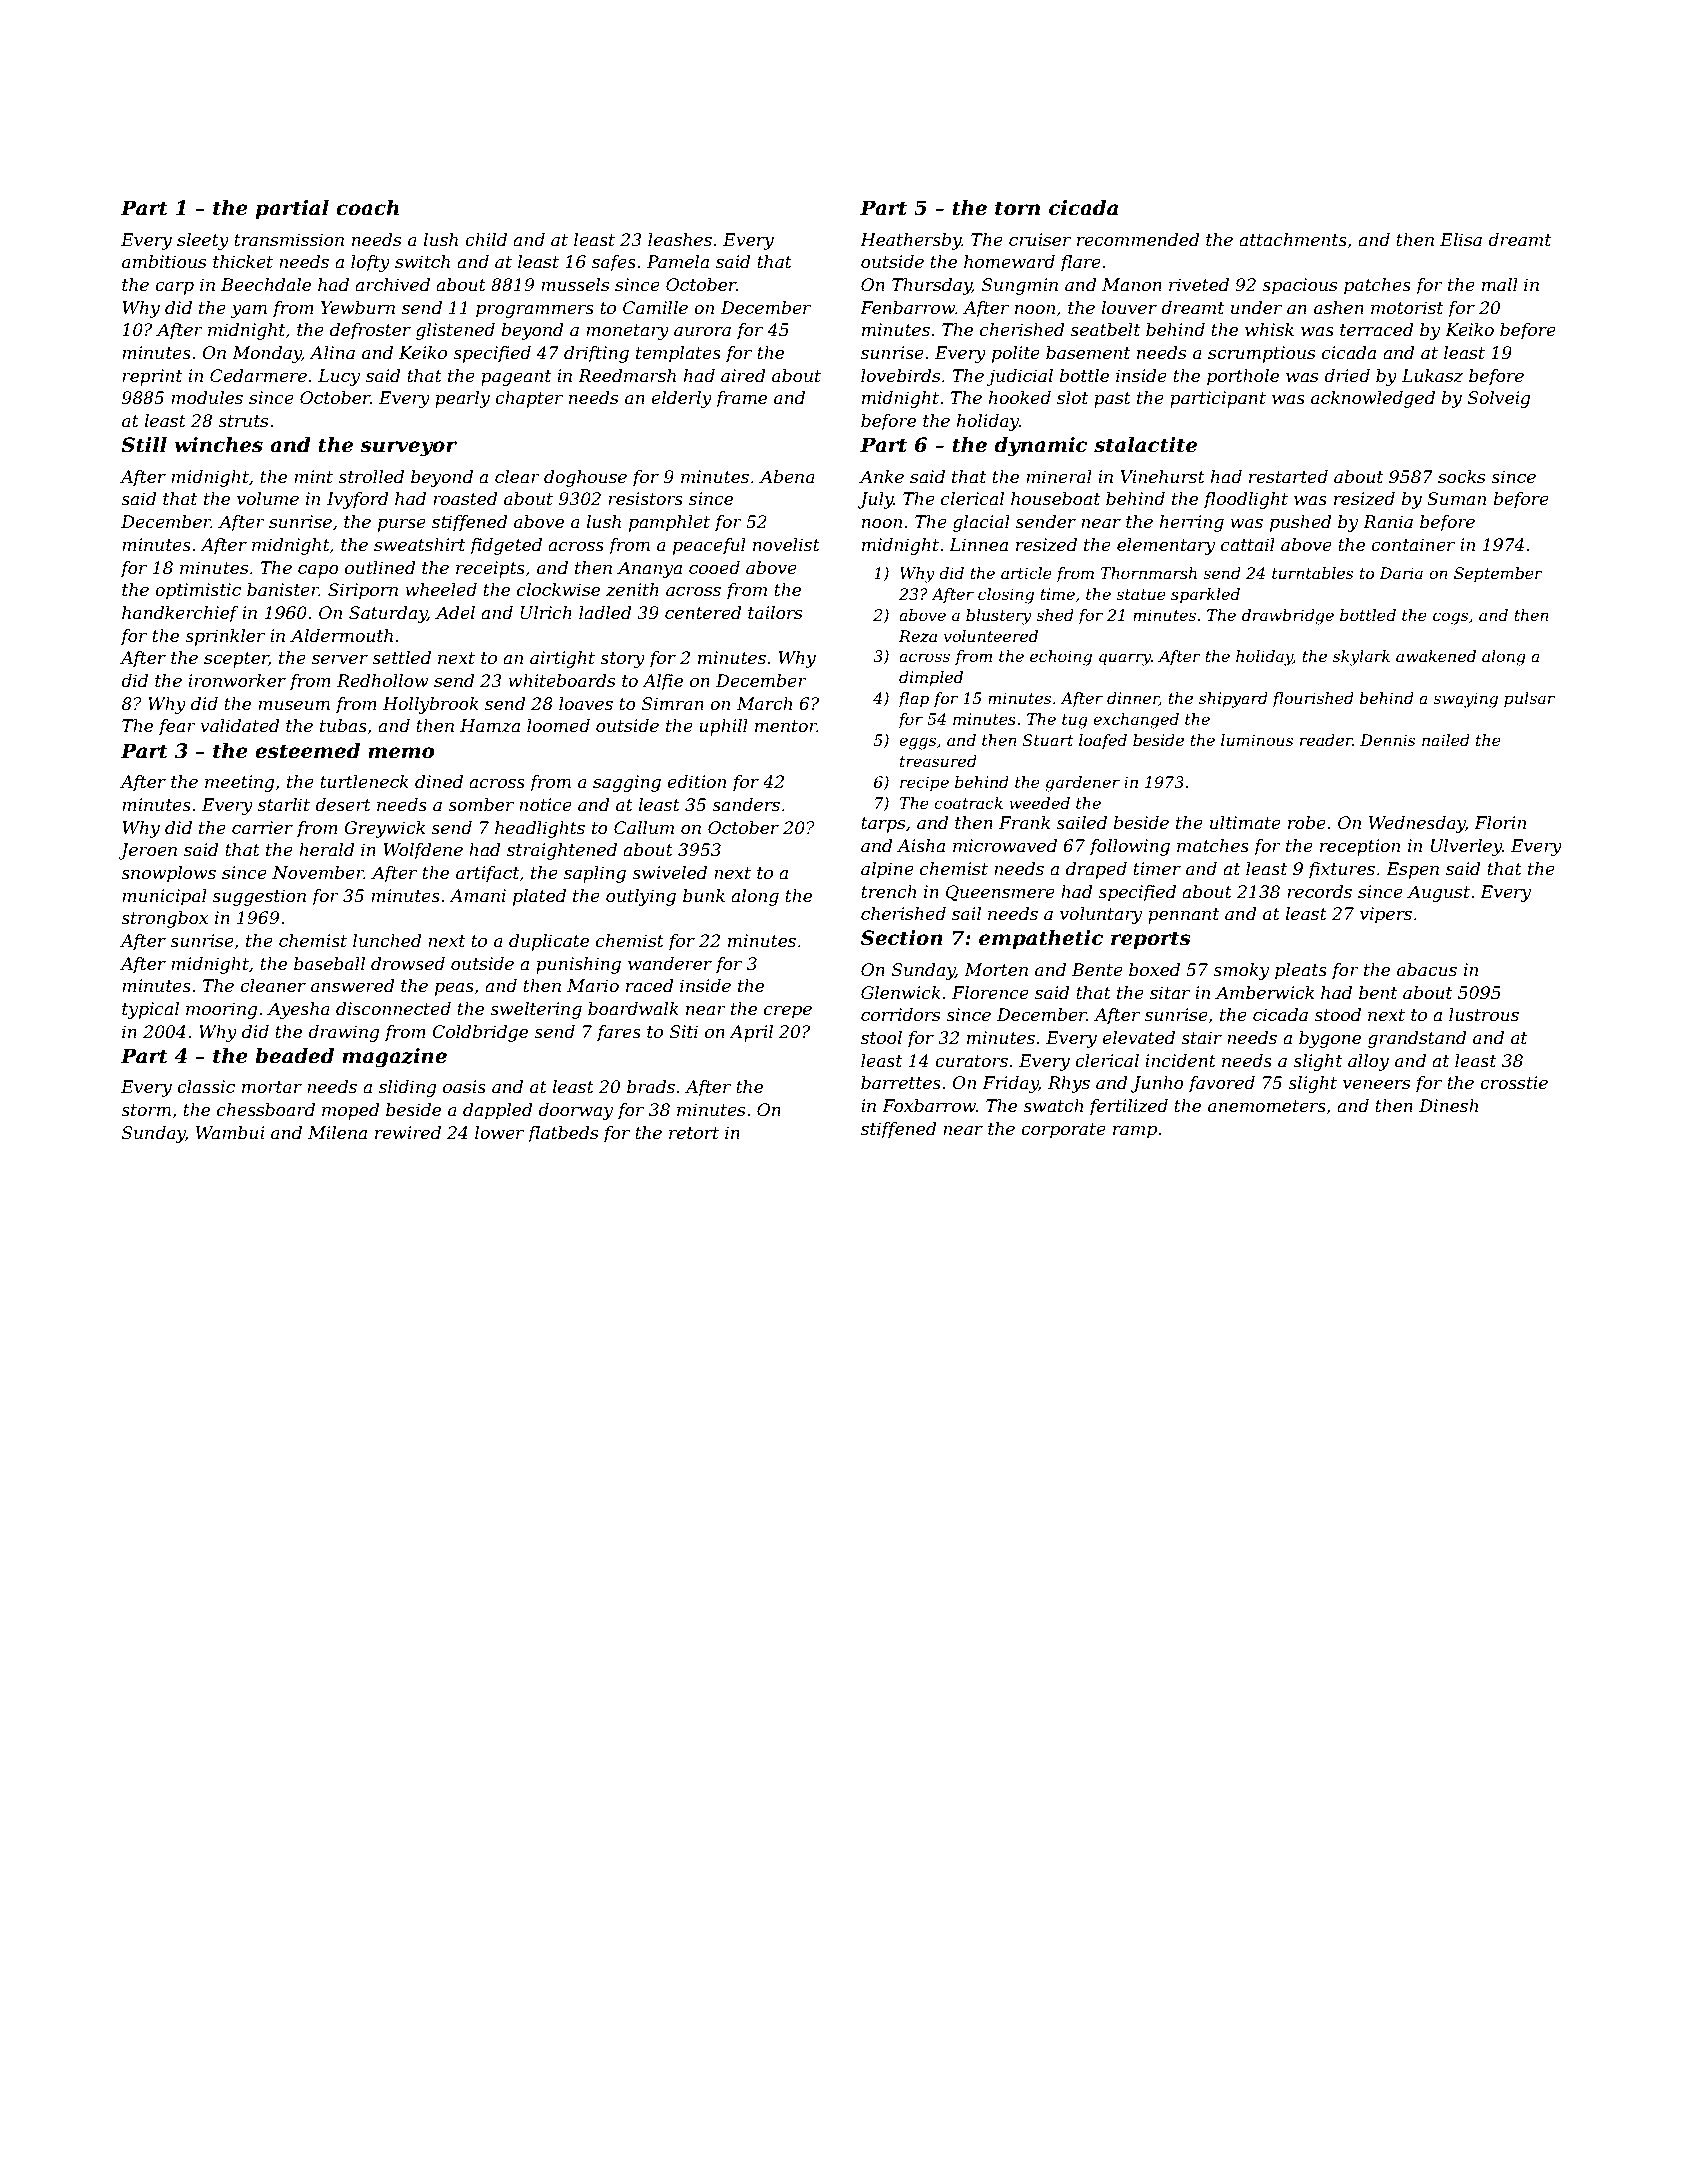 The image size is (1683, 2178). Describe the element at coordinates (918, 636) in the screenshot. I see `Reza` at that location.
